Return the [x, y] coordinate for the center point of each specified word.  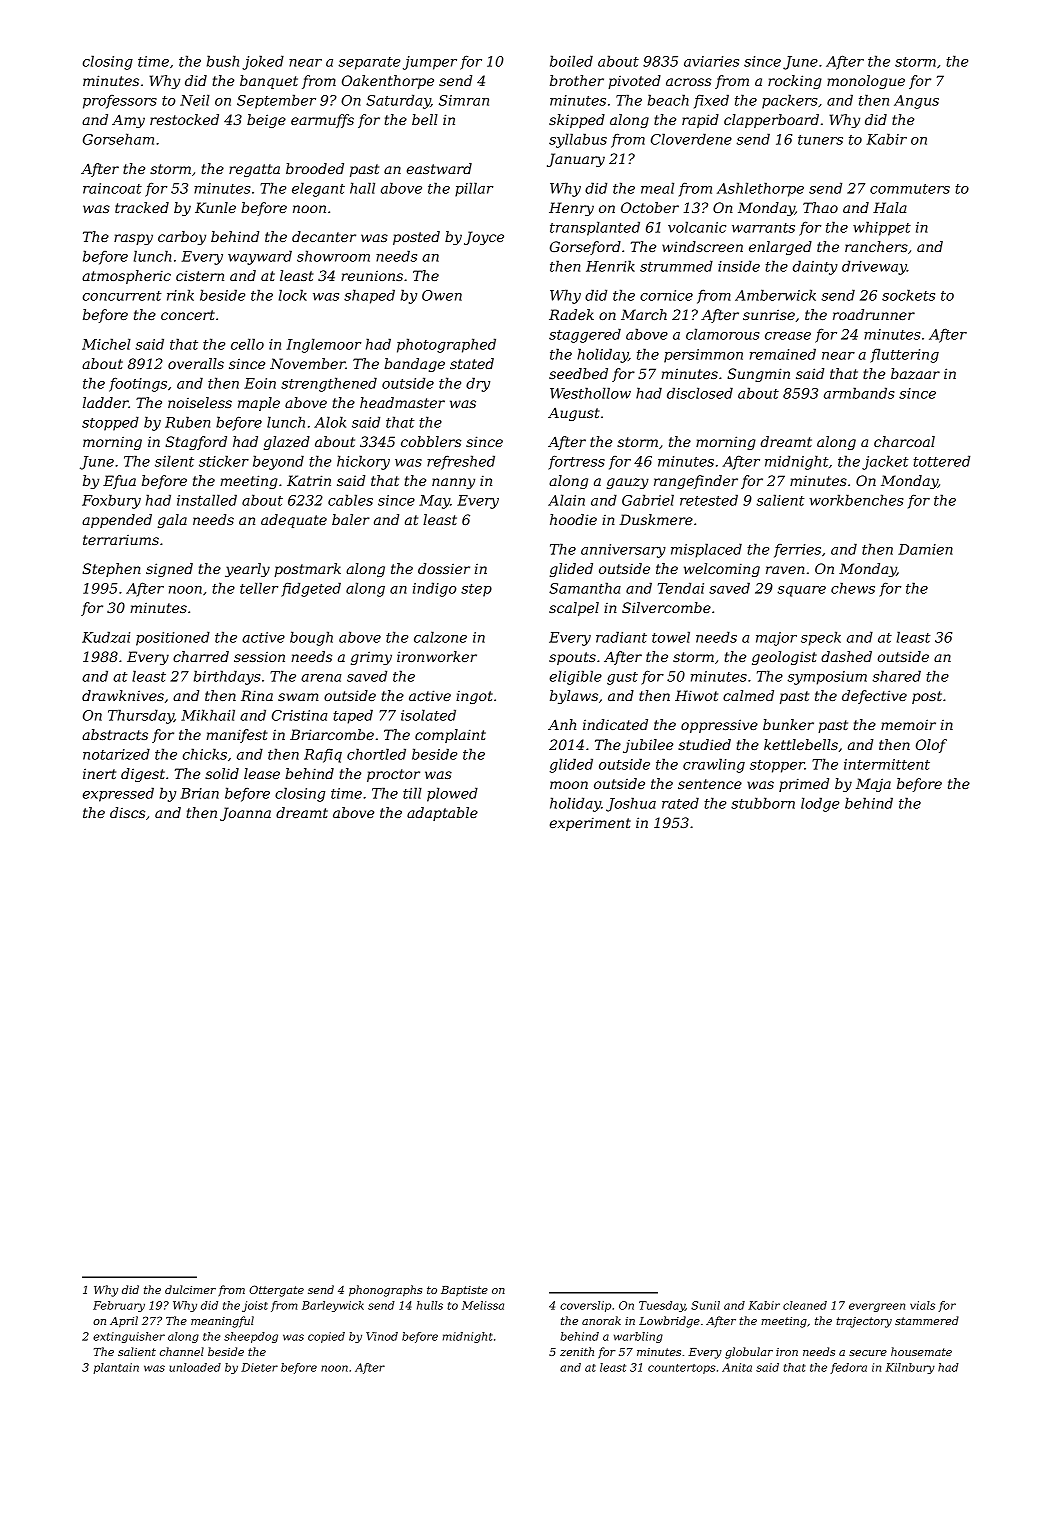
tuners [820, 140]
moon [569, 785]
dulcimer [190, 1289]
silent [174, 461]
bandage [414, 365]
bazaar [915, 374]
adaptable [442, 814]
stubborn [763, 803]
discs [127, 812]
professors [120, 102]
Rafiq [323, 756]
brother [577, 80]
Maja [873, 785]
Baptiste [464, 1291]
